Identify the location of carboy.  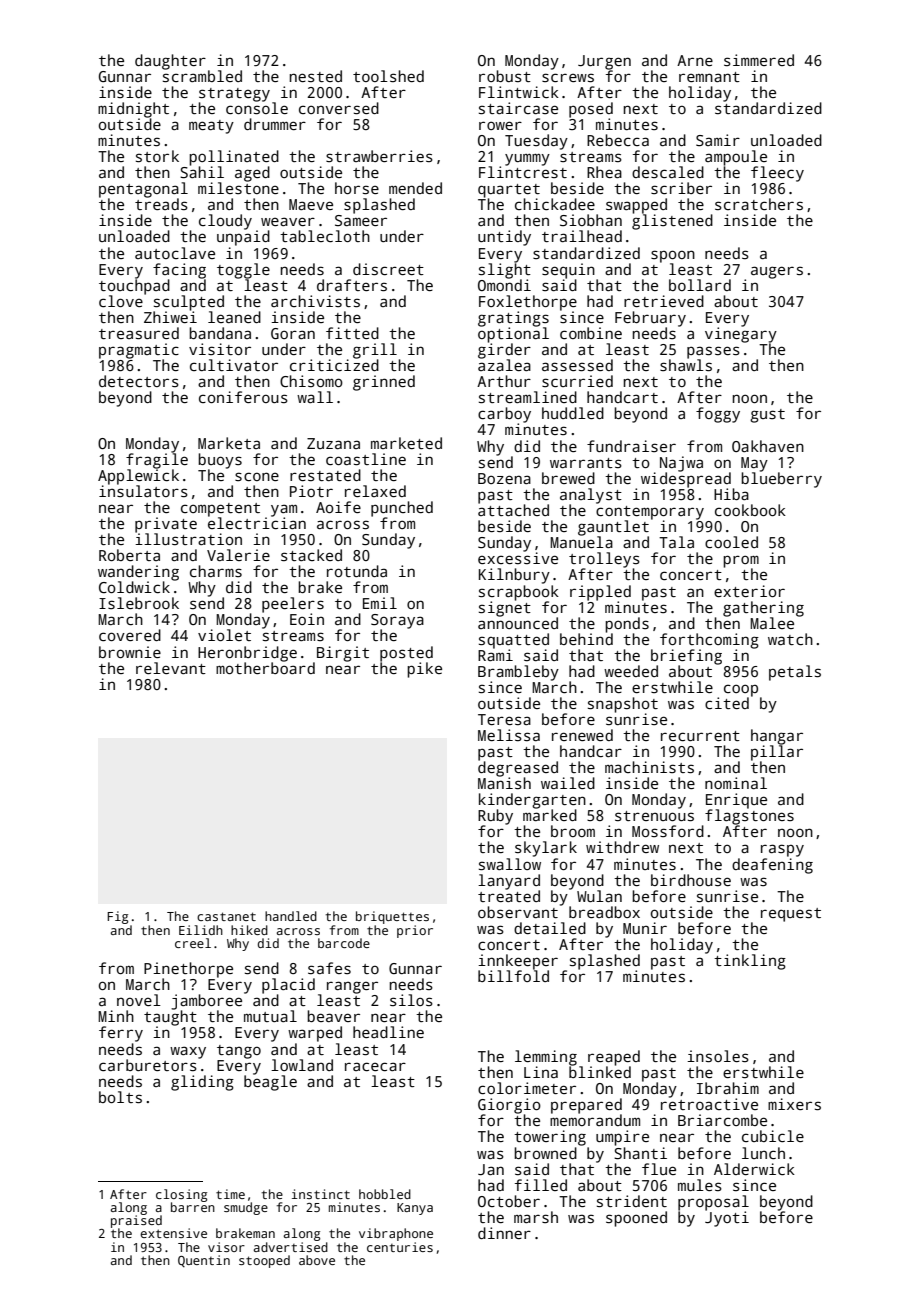
(504, 415).
